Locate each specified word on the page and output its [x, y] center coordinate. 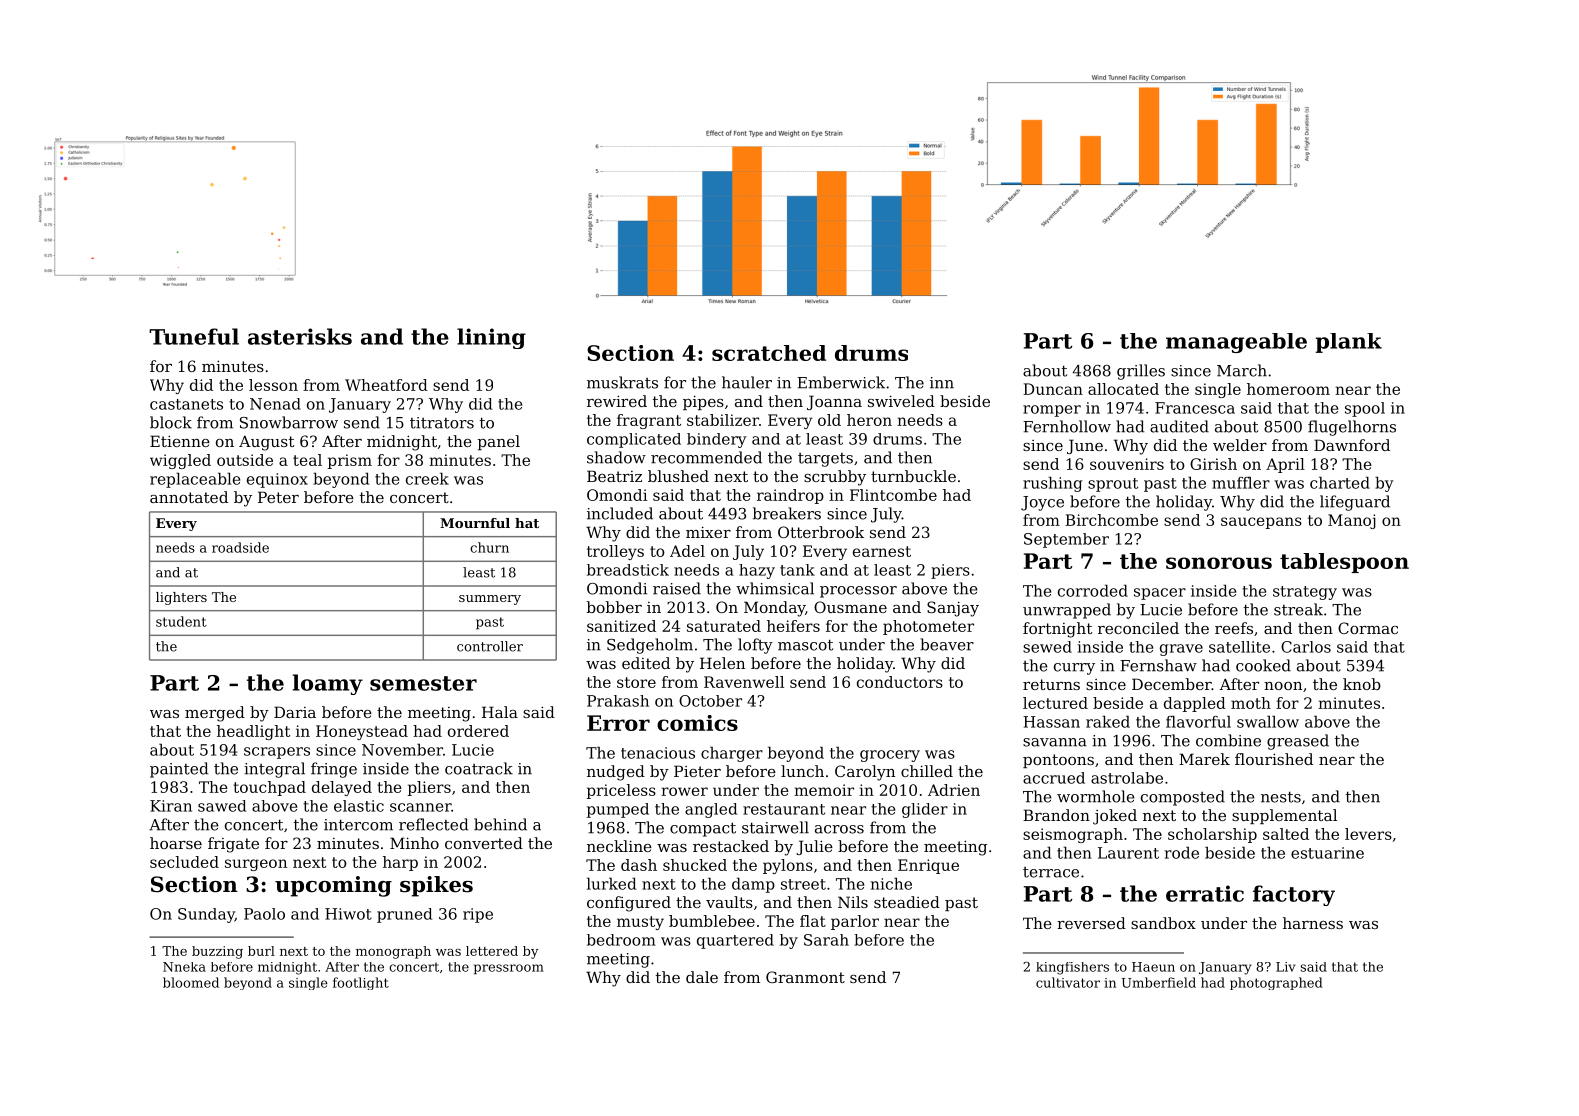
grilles [1141, 372]
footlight [361, 983]
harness [1313, 923]
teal [307, 460]
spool [1365, 409]
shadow [616, 457]
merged [215, 714]
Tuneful [194, 336]
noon [1283, 686]
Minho [414, 843]
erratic [1205, 893]
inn [942, 383]
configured [629, 904]
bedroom [621, 940]
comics [697, 723]
